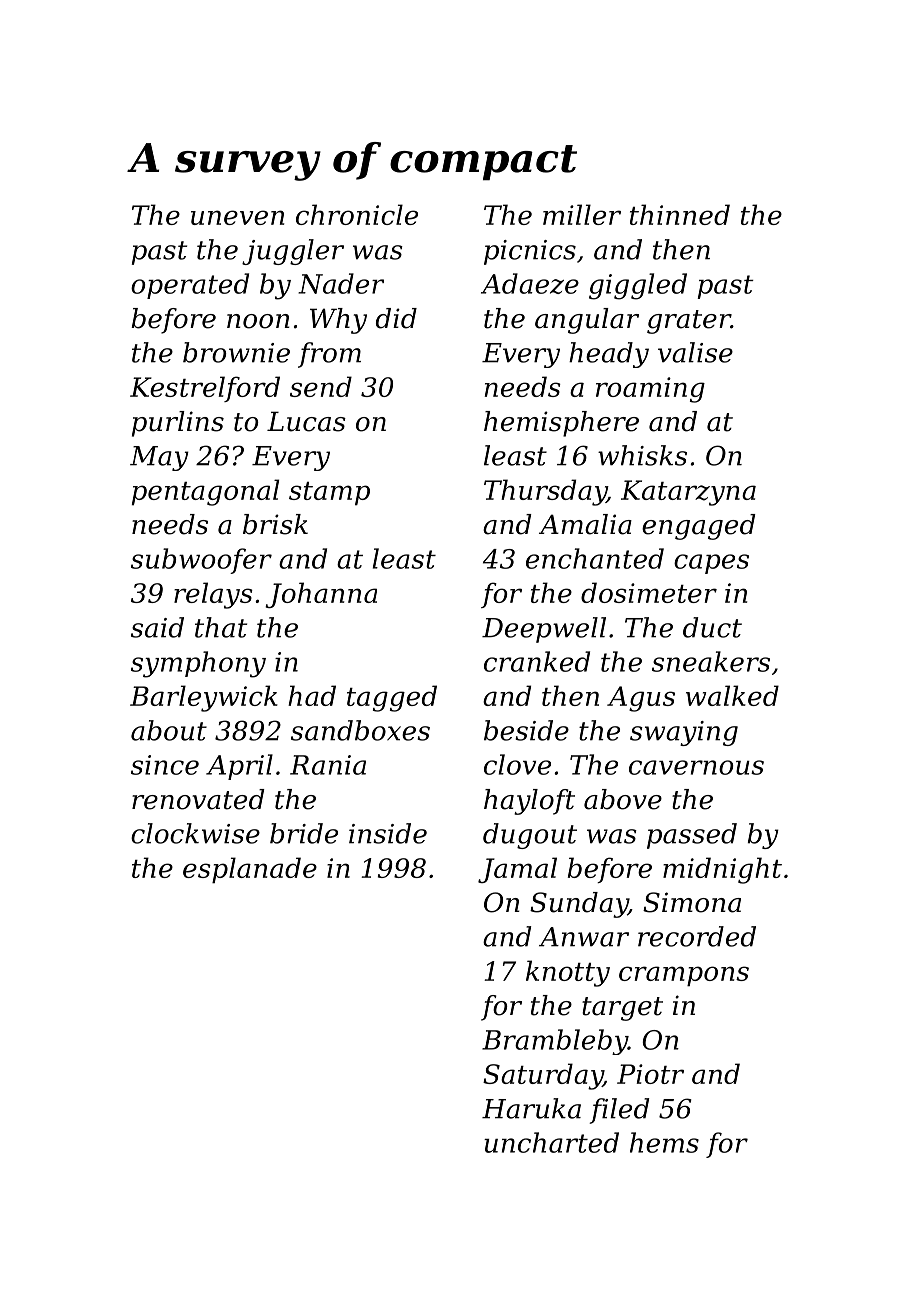  What do you see at coordinates (543, 1076) in the image?
I see `Saturday` at bounding box center [543, 1076].
